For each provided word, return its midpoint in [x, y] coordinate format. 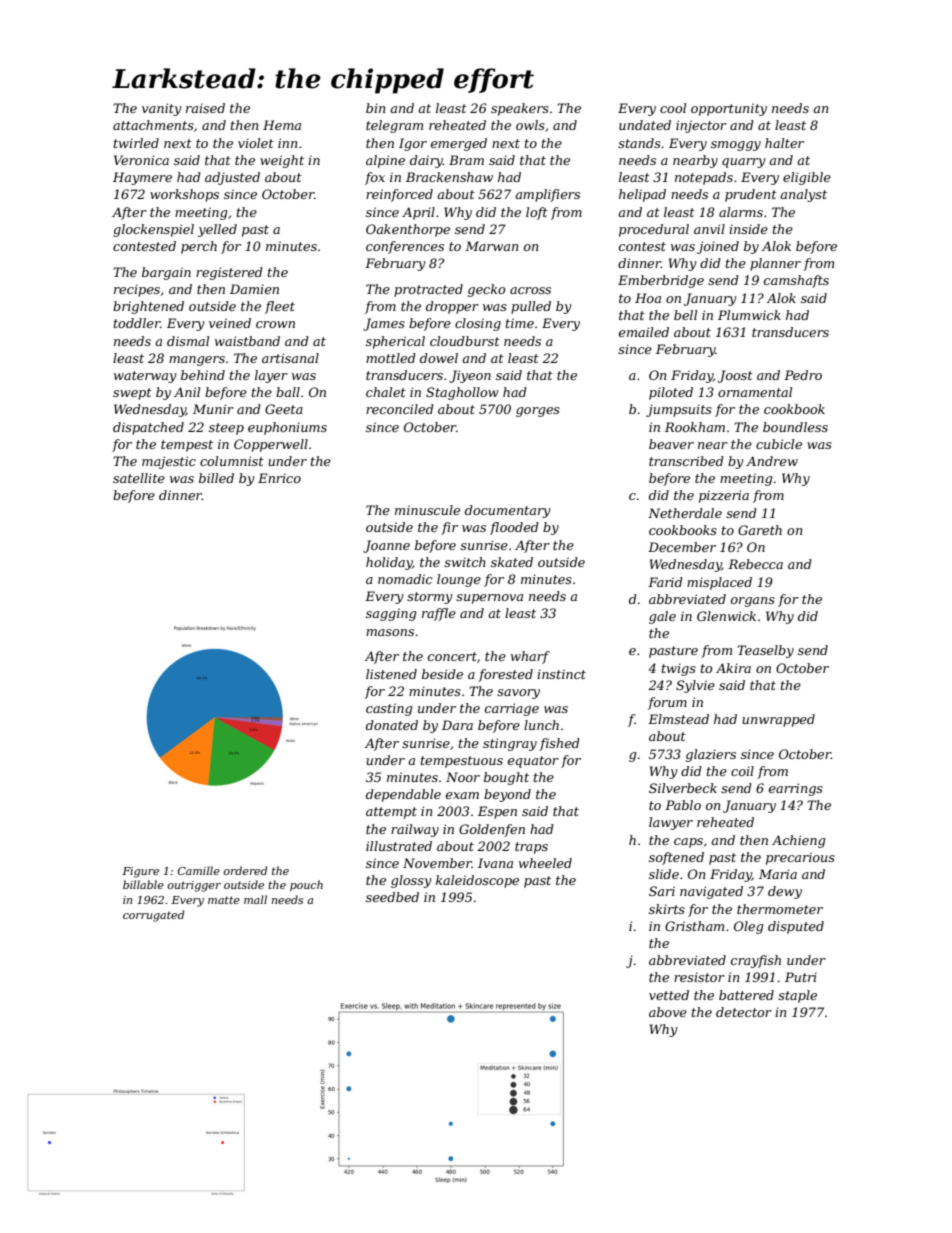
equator [533, 762]
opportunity [729, 109]
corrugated [153, 916]
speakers [520, 109]
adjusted [232, 178]
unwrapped [778, 720]
